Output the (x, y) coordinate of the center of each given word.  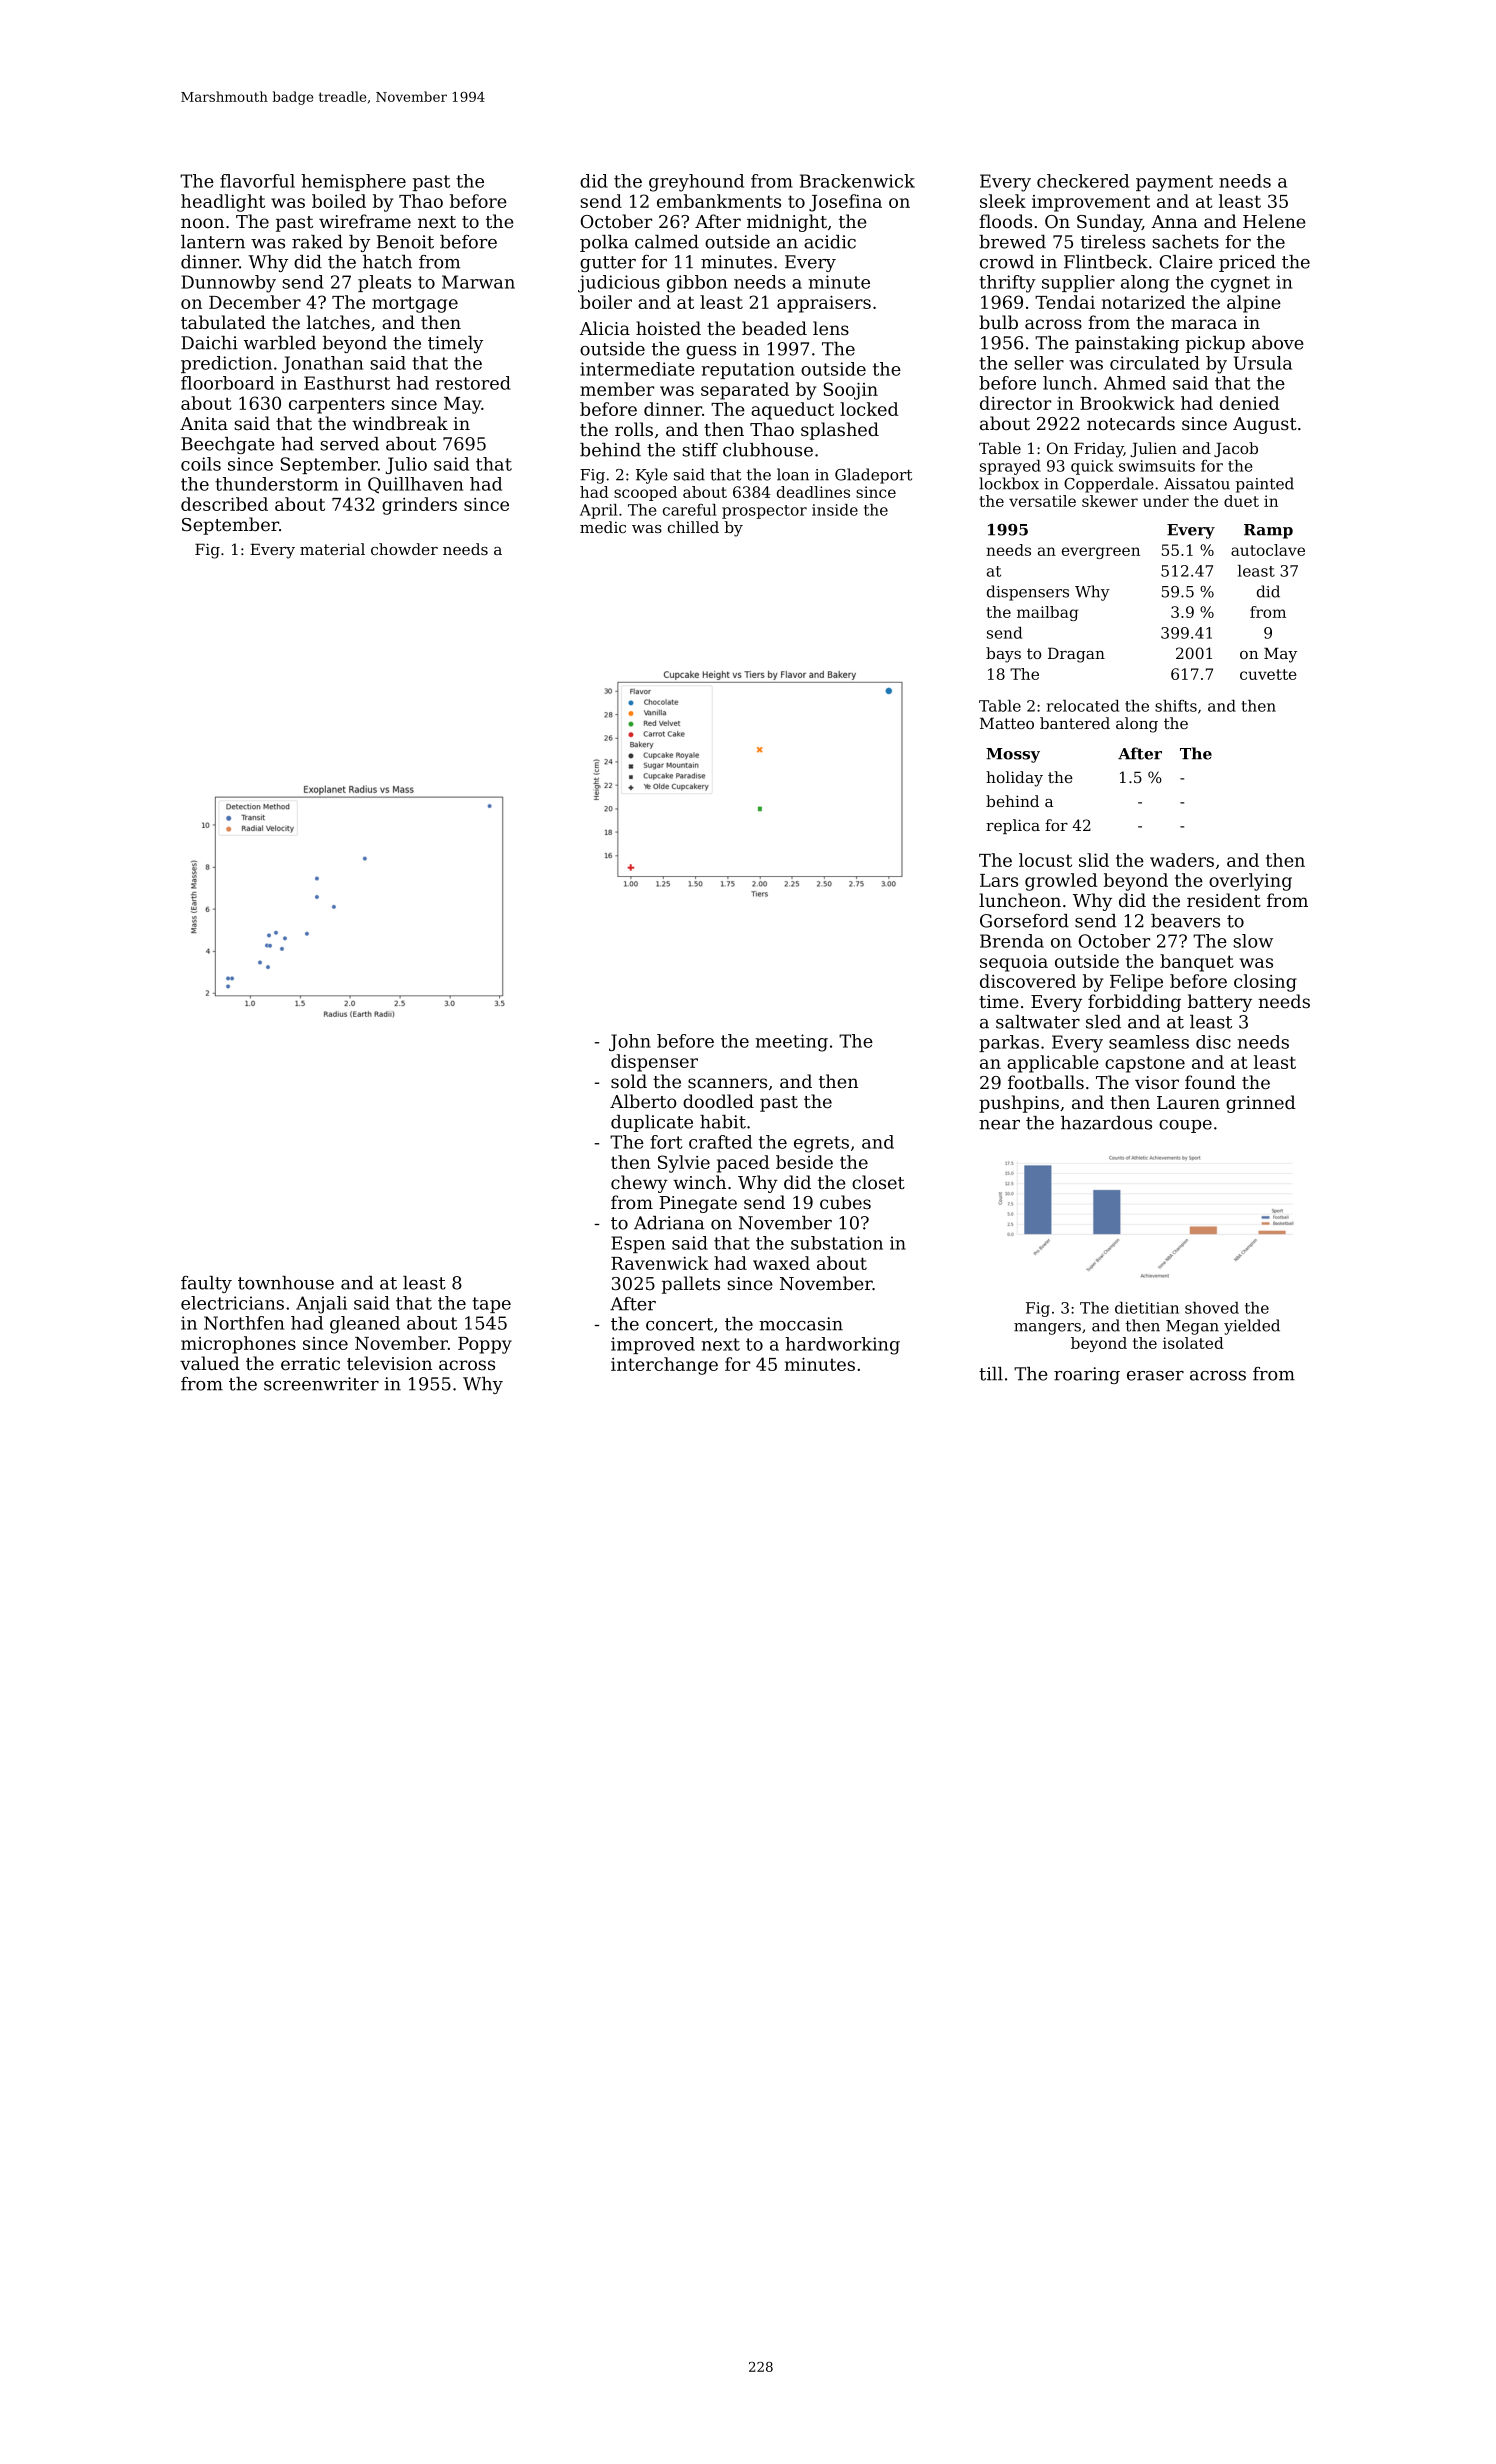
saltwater (1038, 1022)
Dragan (1076, 655)
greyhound (696, 183)
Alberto (643, 1101)
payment (1174, 183)
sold (629, 1081)
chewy (639, 1184)
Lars (999, 880)
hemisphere (353, 182)
